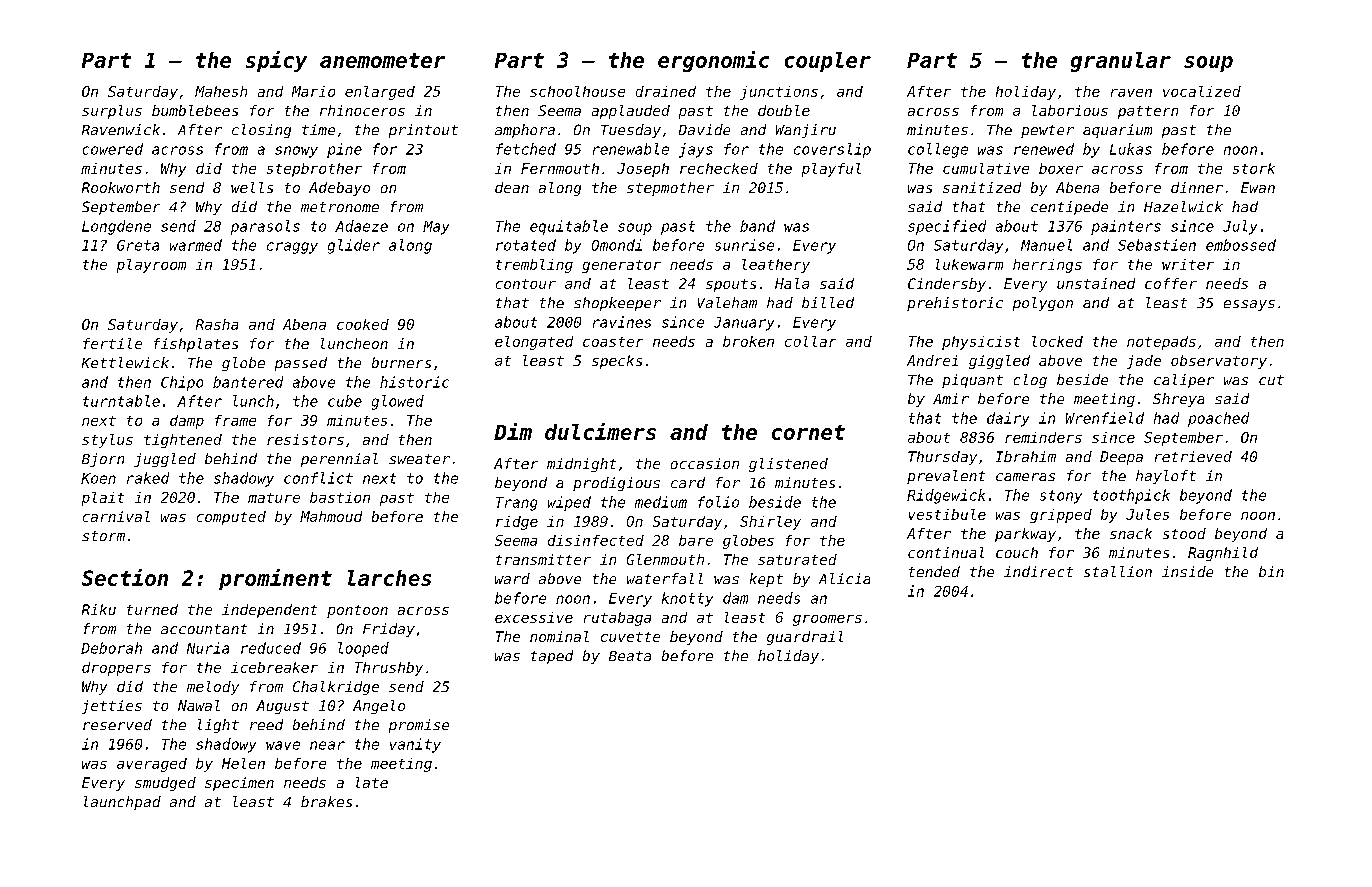 The image size is (1372, 887). Describe the element at coordinates (792, 283) in the page. I see `Hala` at that location.
